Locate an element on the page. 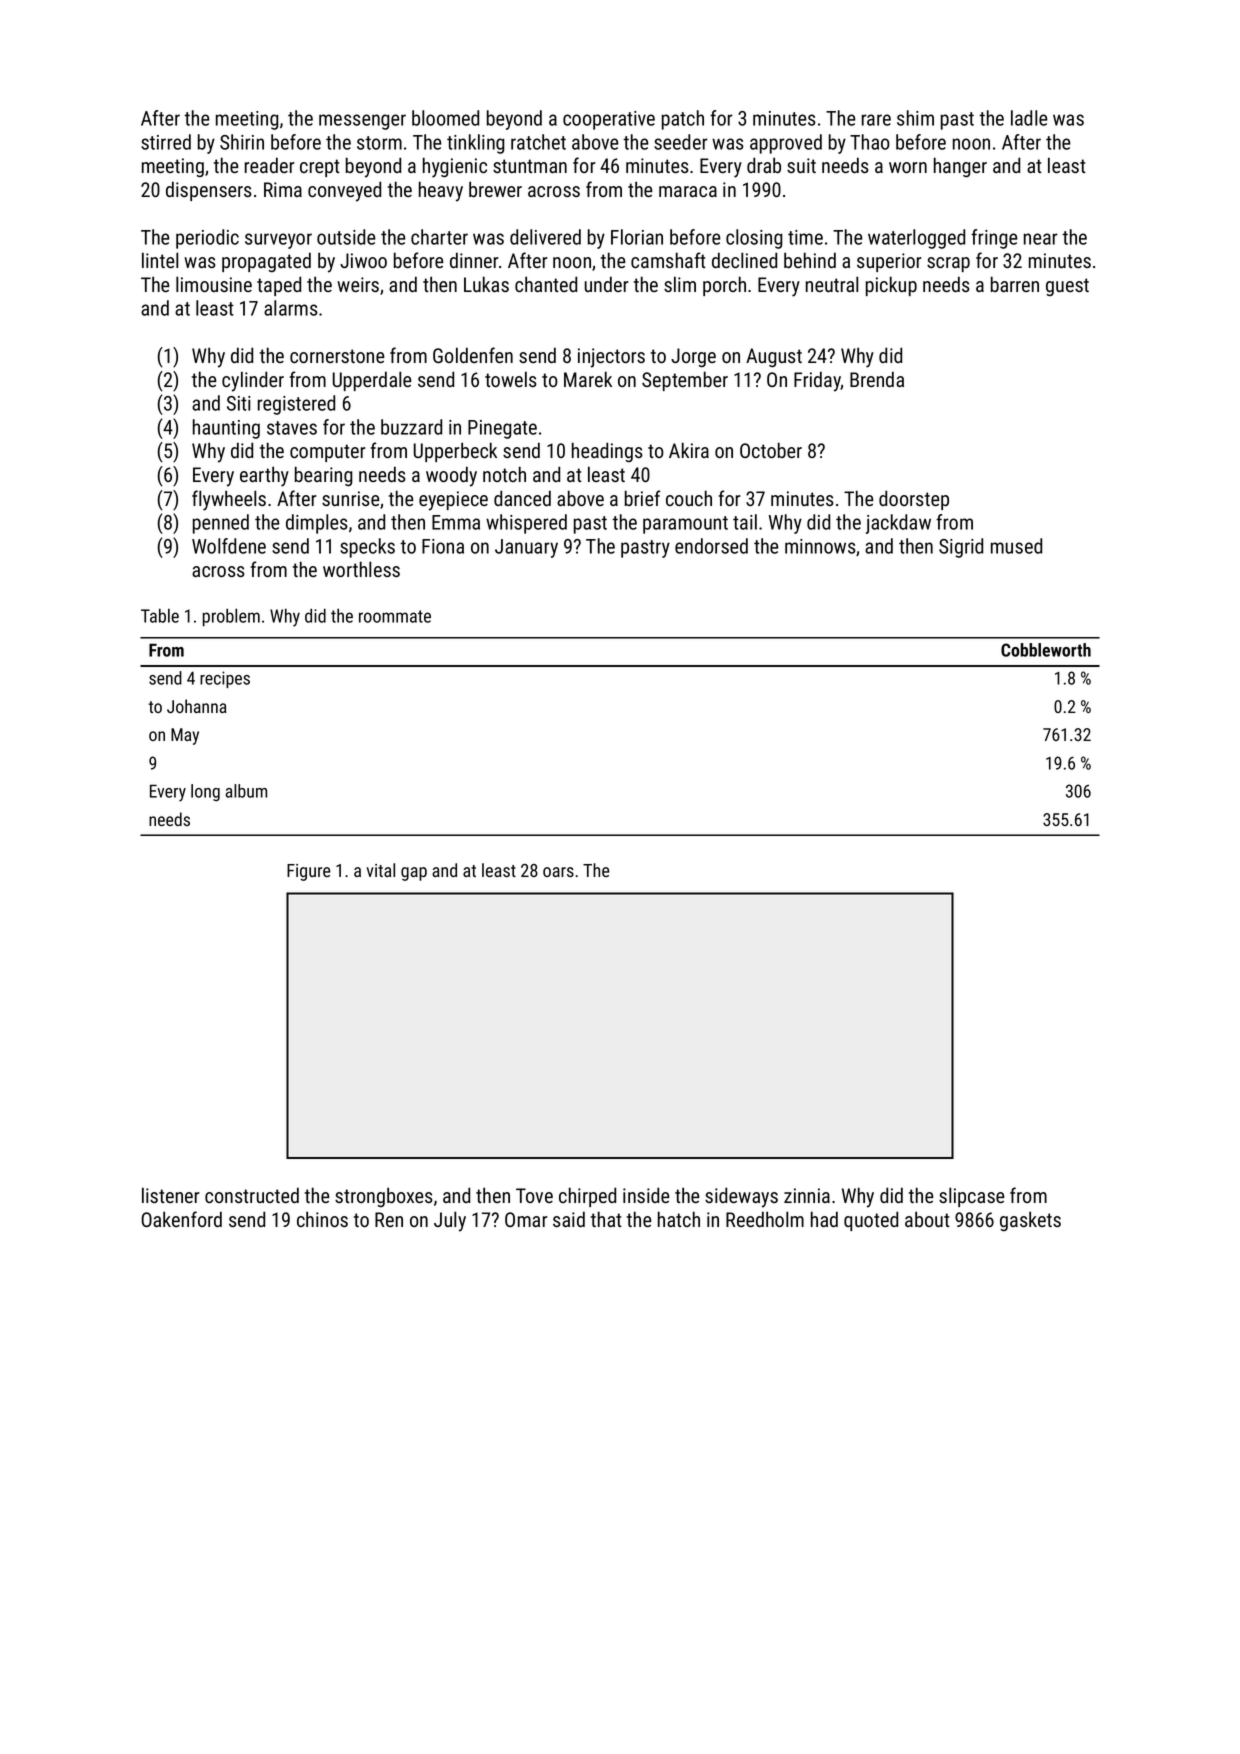  messenger is located at coordinates (362, 122).
